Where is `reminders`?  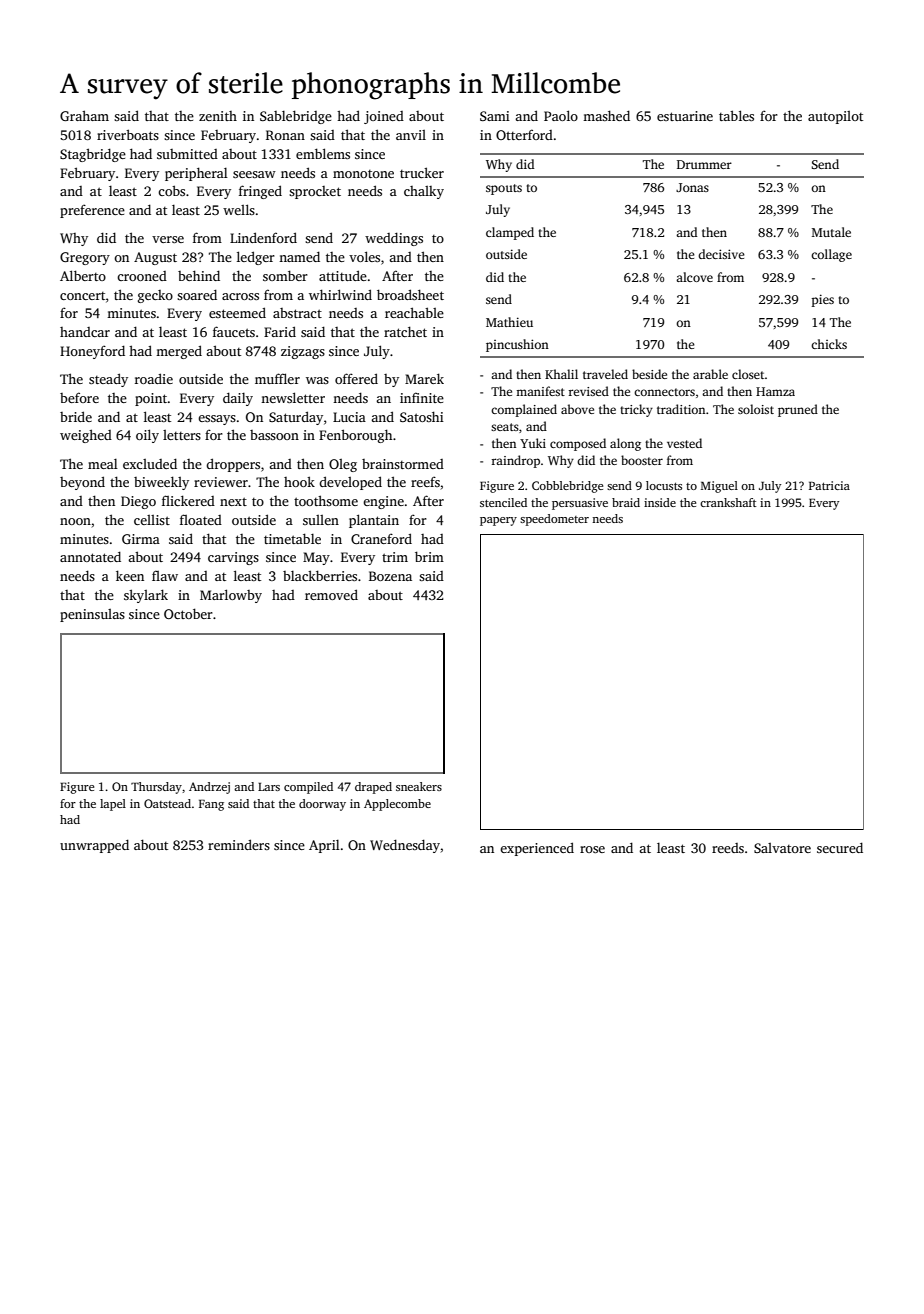
reminders is located at coordinates (239, 844).
